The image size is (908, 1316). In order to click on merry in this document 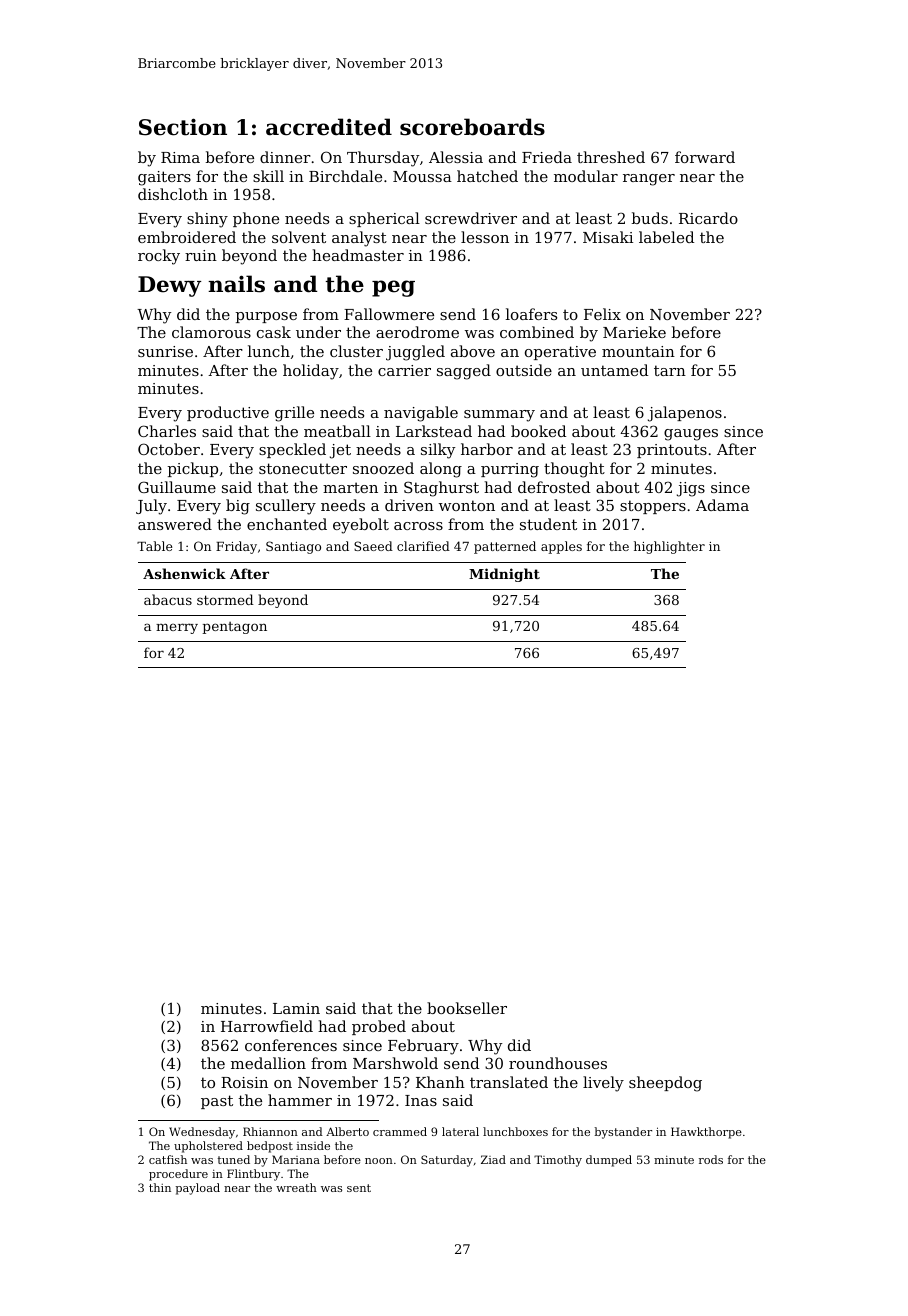, I will do `click(177, 628)`.
